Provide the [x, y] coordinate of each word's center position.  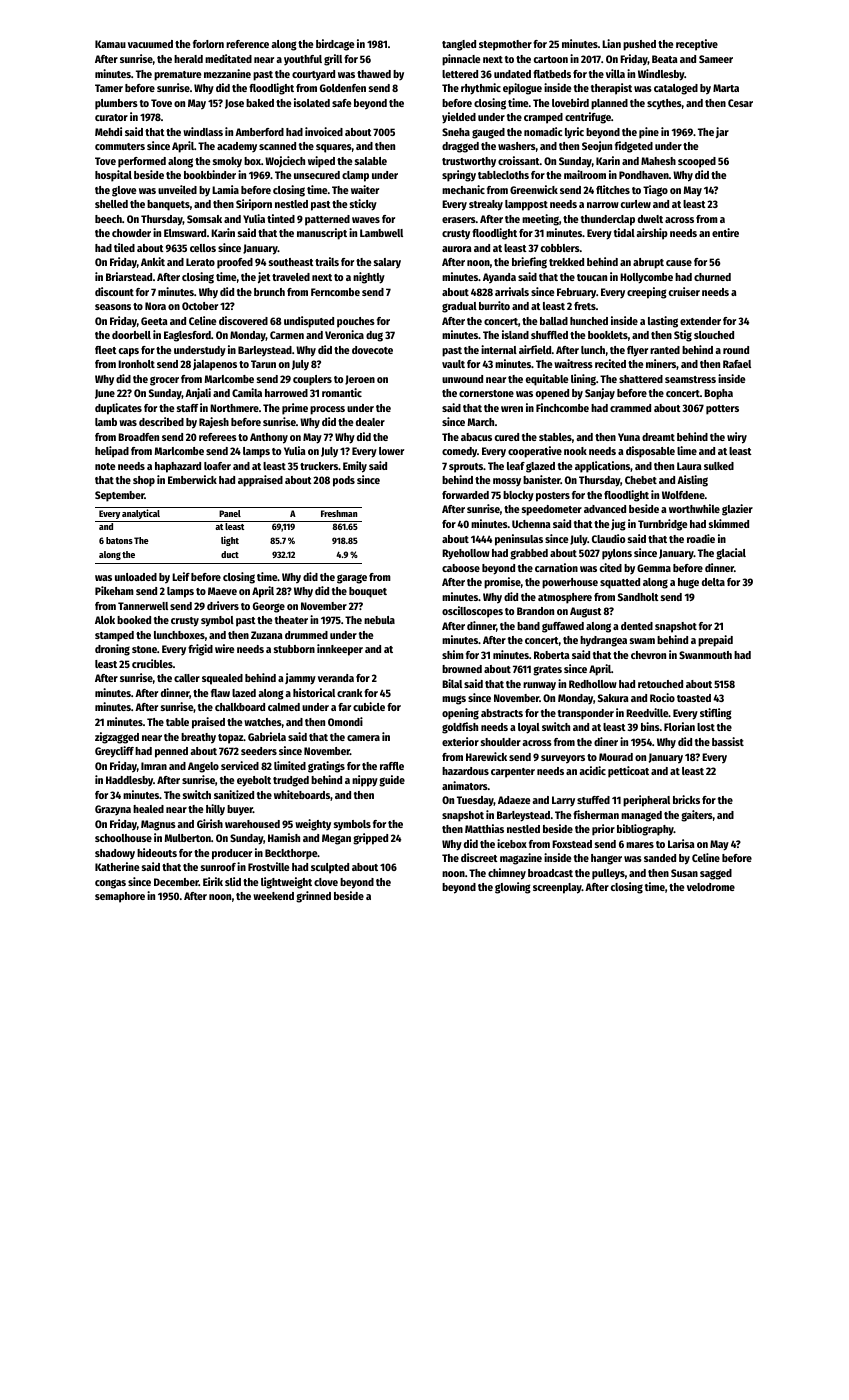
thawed [374, 74]
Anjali [198, 393]
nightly [369, 278]
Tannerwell [143, 606]
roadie [701, 538]
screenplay [557, 888]
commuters [120, 146]
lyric [574, 133]
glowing [513, 888]
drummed [306, 635]
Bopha [718, 394]
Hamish [284, 837]
